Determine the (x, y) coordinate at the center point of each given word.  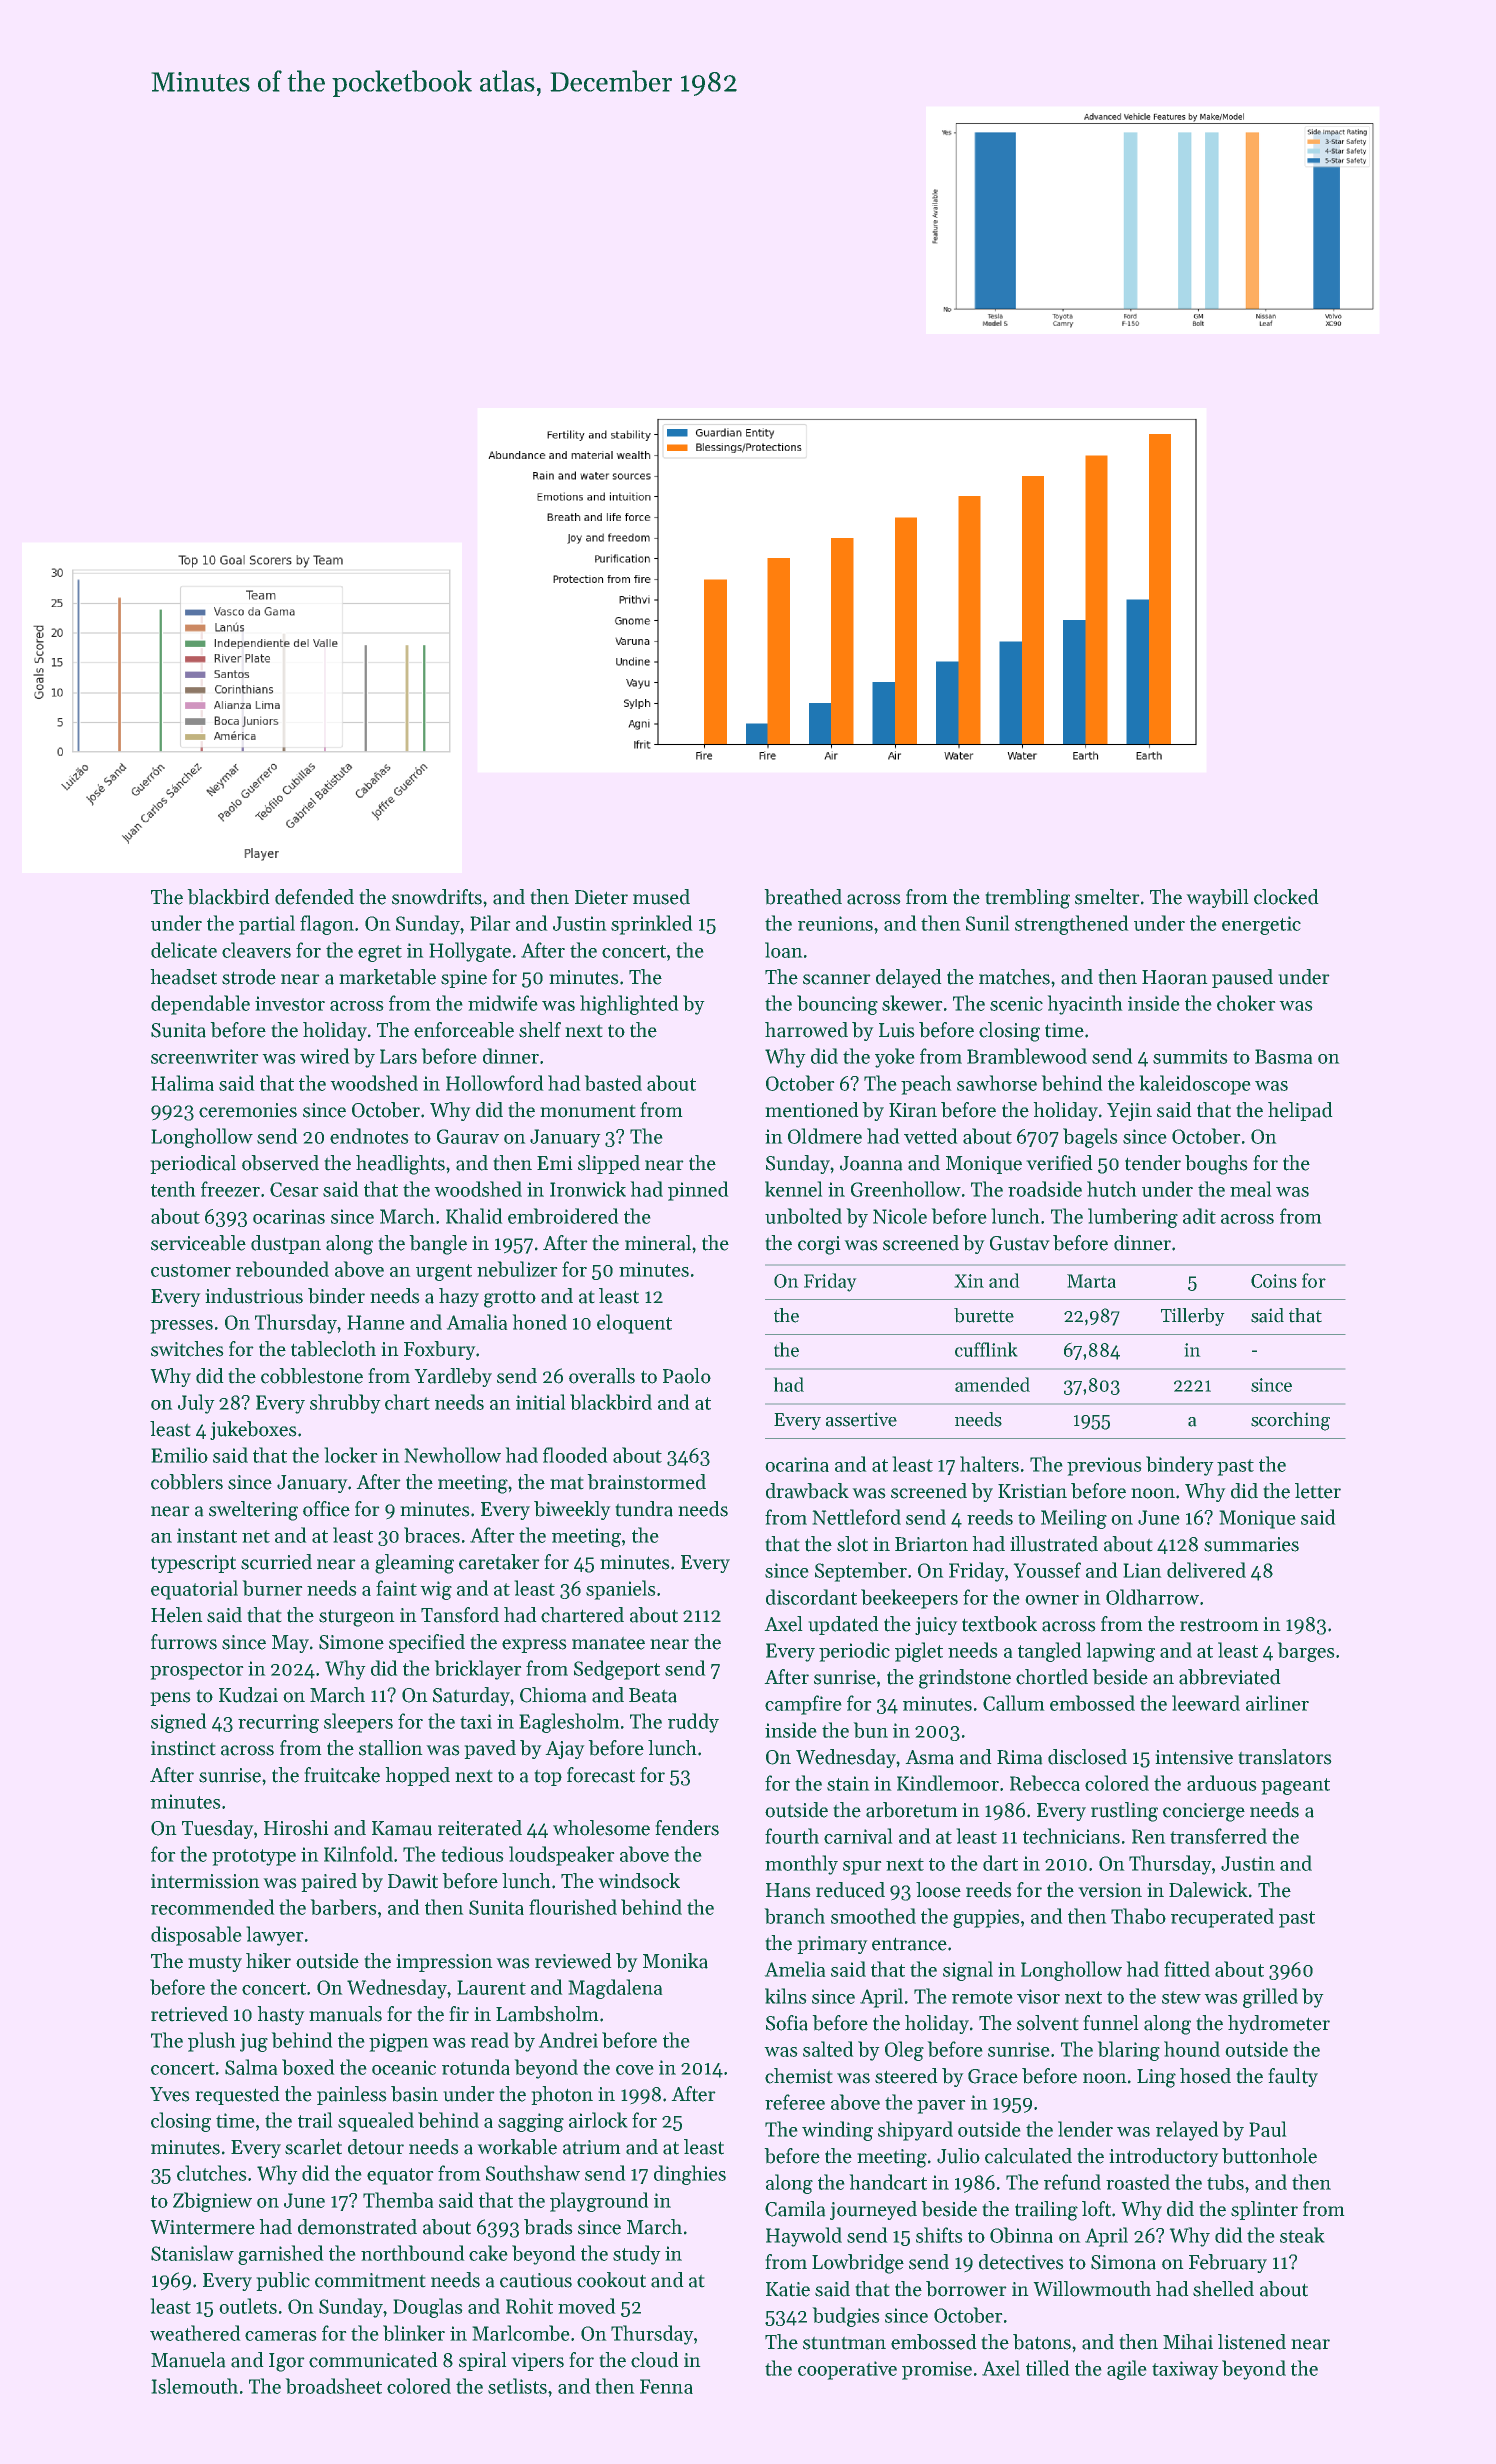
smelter (1107, 897)
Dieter (601, 897)
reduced (850, 1890)
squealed (376, 2122)
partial (267, 925)
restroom (1219, 1625)
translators (1285, 1757)
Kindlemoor (948, 1783)
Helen (176, 1615)
